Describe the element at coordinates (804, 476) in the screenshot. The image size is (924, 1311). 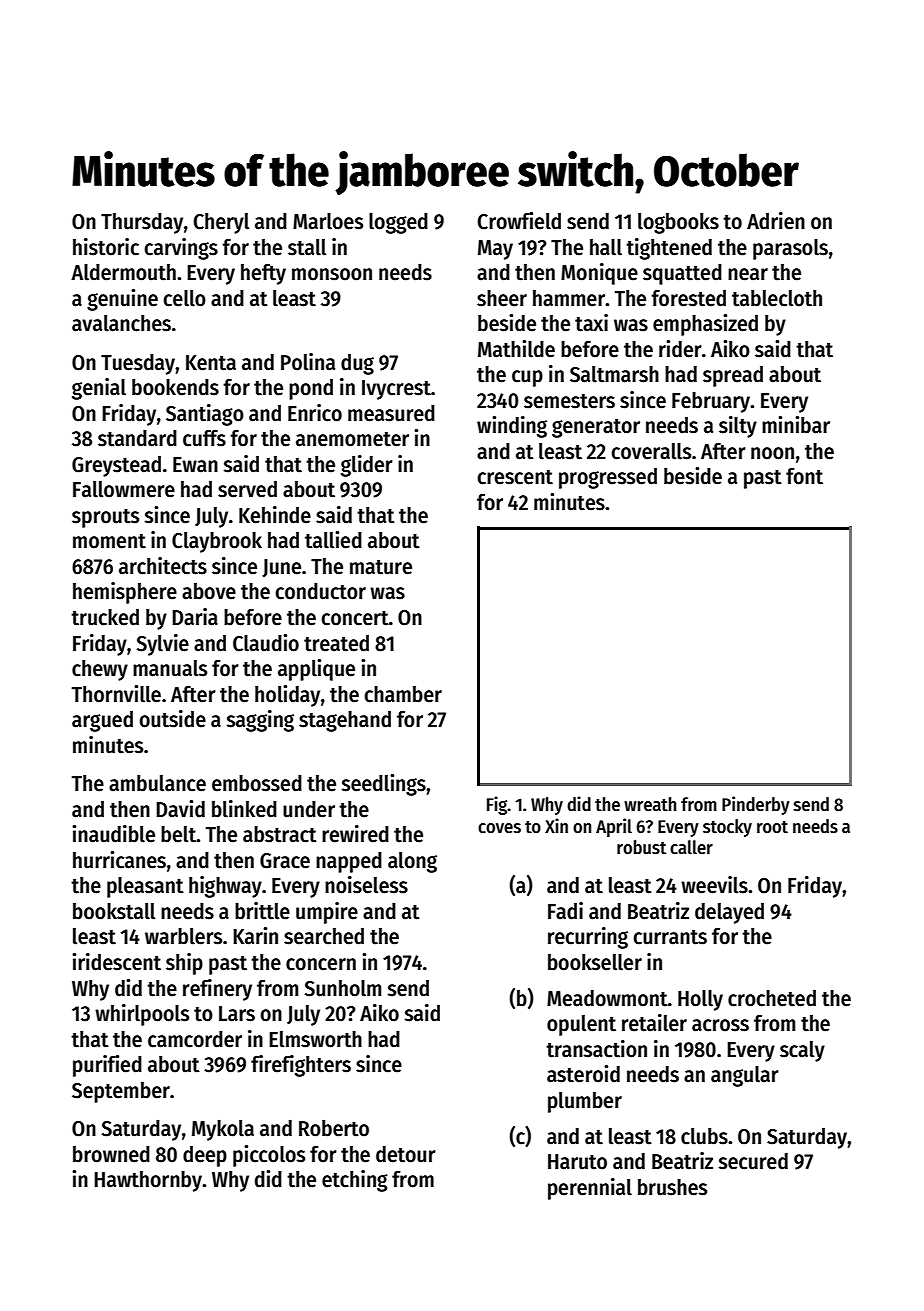
I see `font` at that location.
